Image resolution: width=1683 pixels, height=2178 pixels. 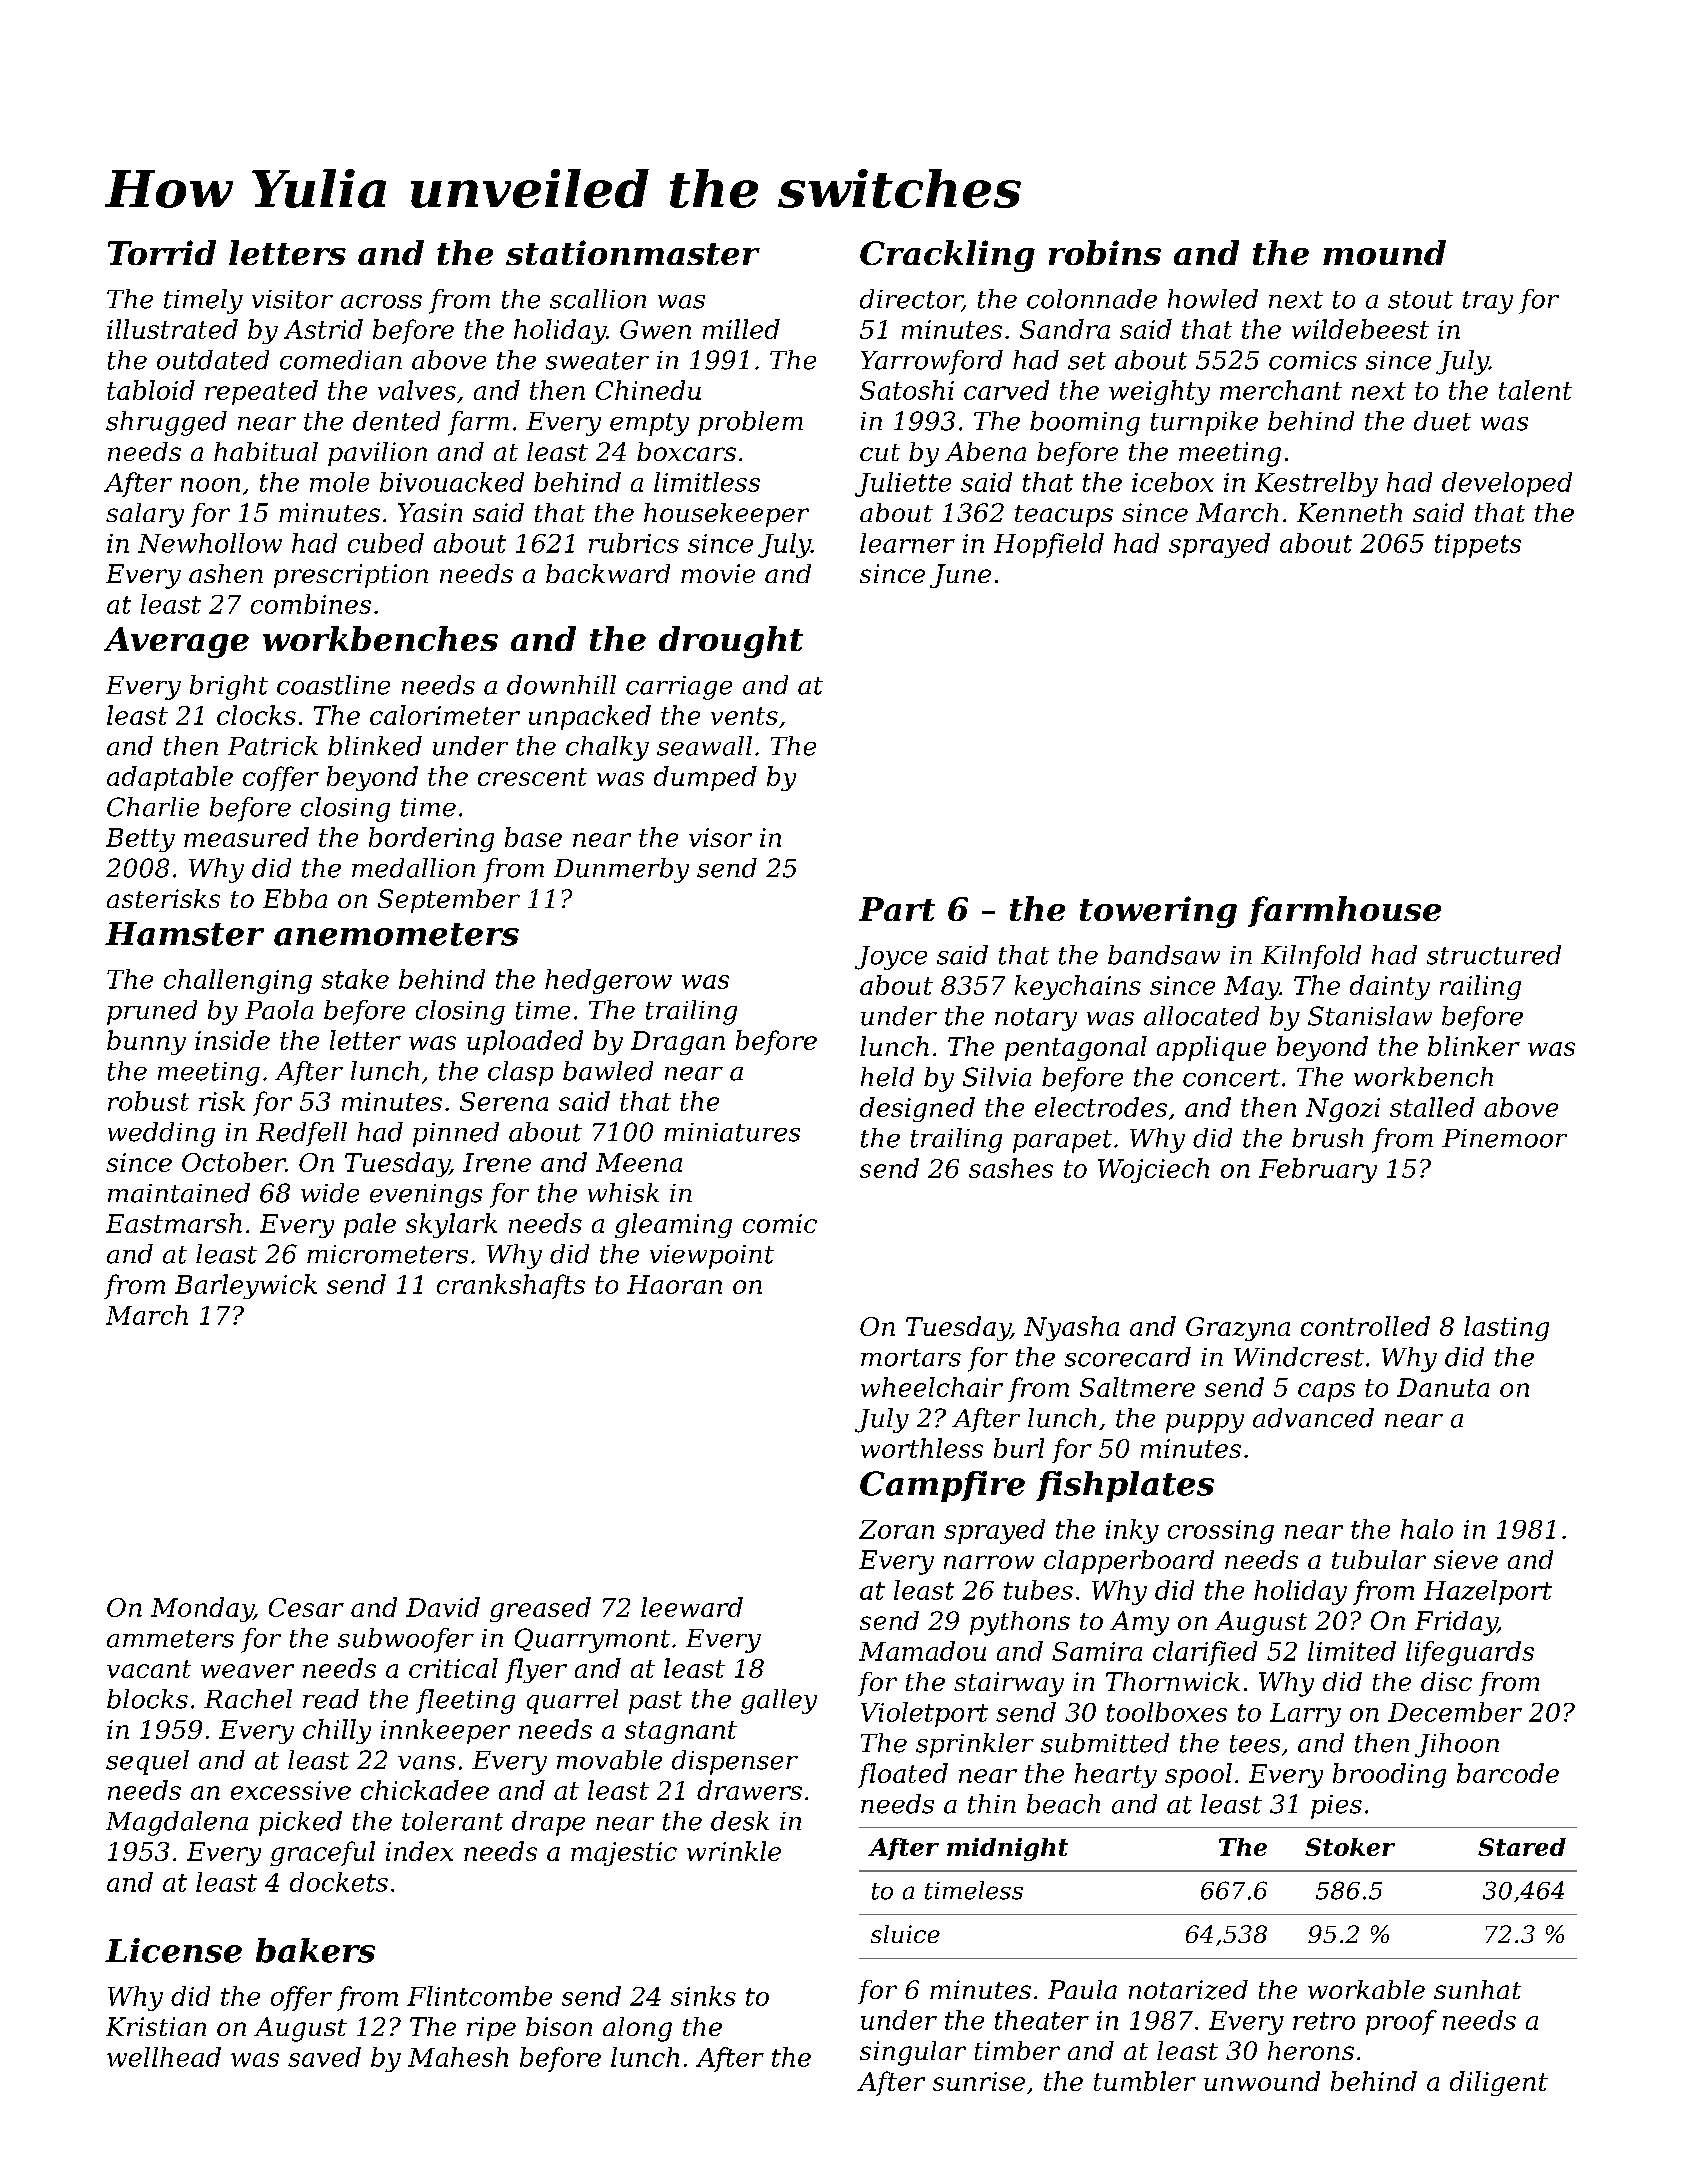 I want to click on valves, so click(x=417, y=390).
